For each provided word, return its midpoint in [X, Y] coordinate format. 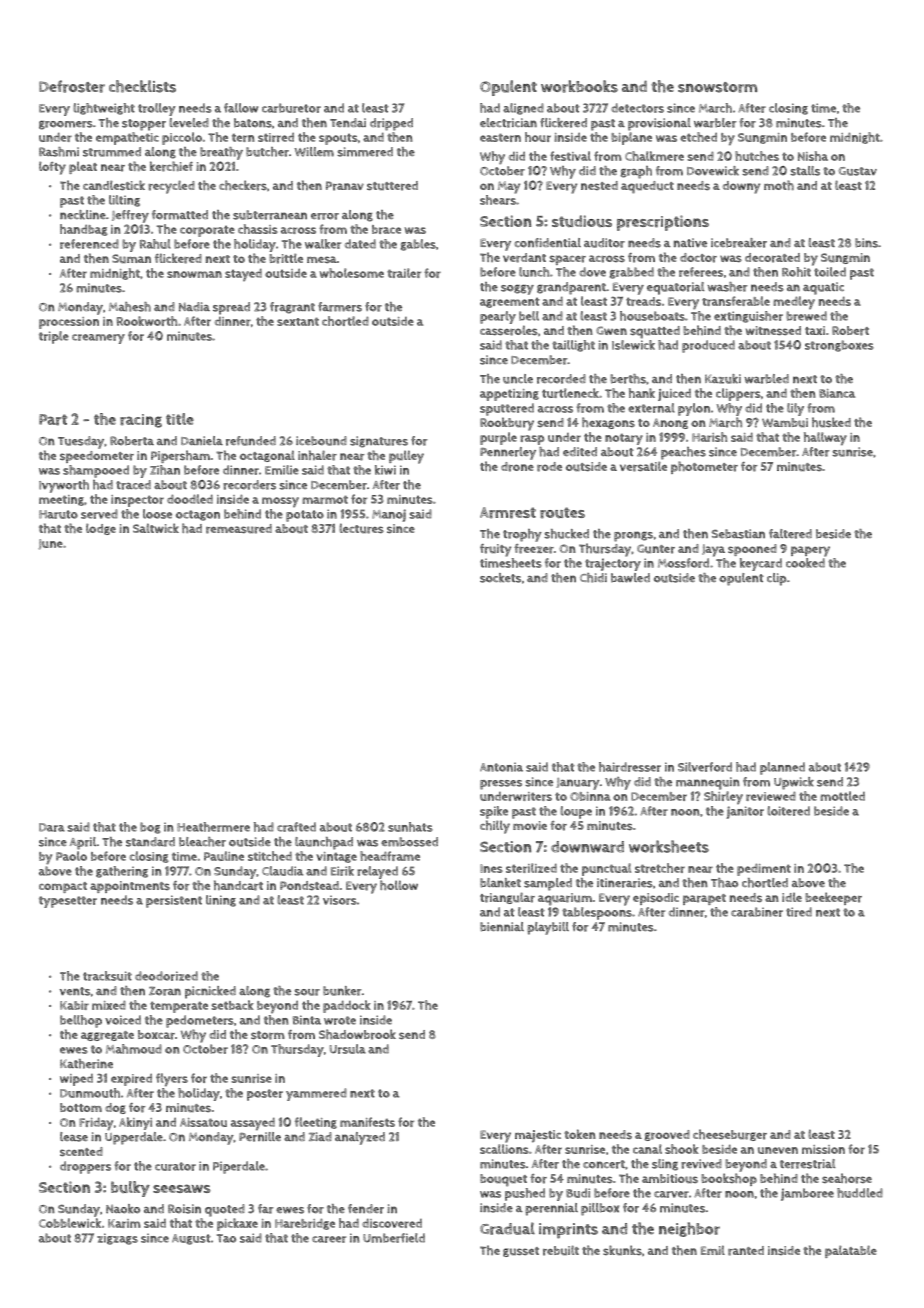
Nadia [194, 307]
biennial [502, 927]
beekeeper [833, 898]
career [329, 1239]
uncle [518, 379]
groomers [66, 125]
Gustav [857, 171]
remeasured [239, 529]
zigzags [117, 1239]
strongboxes [839, 346]
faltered [790, 534]
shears [498, 200]
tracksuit [107, 976]
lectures [361, 528]
